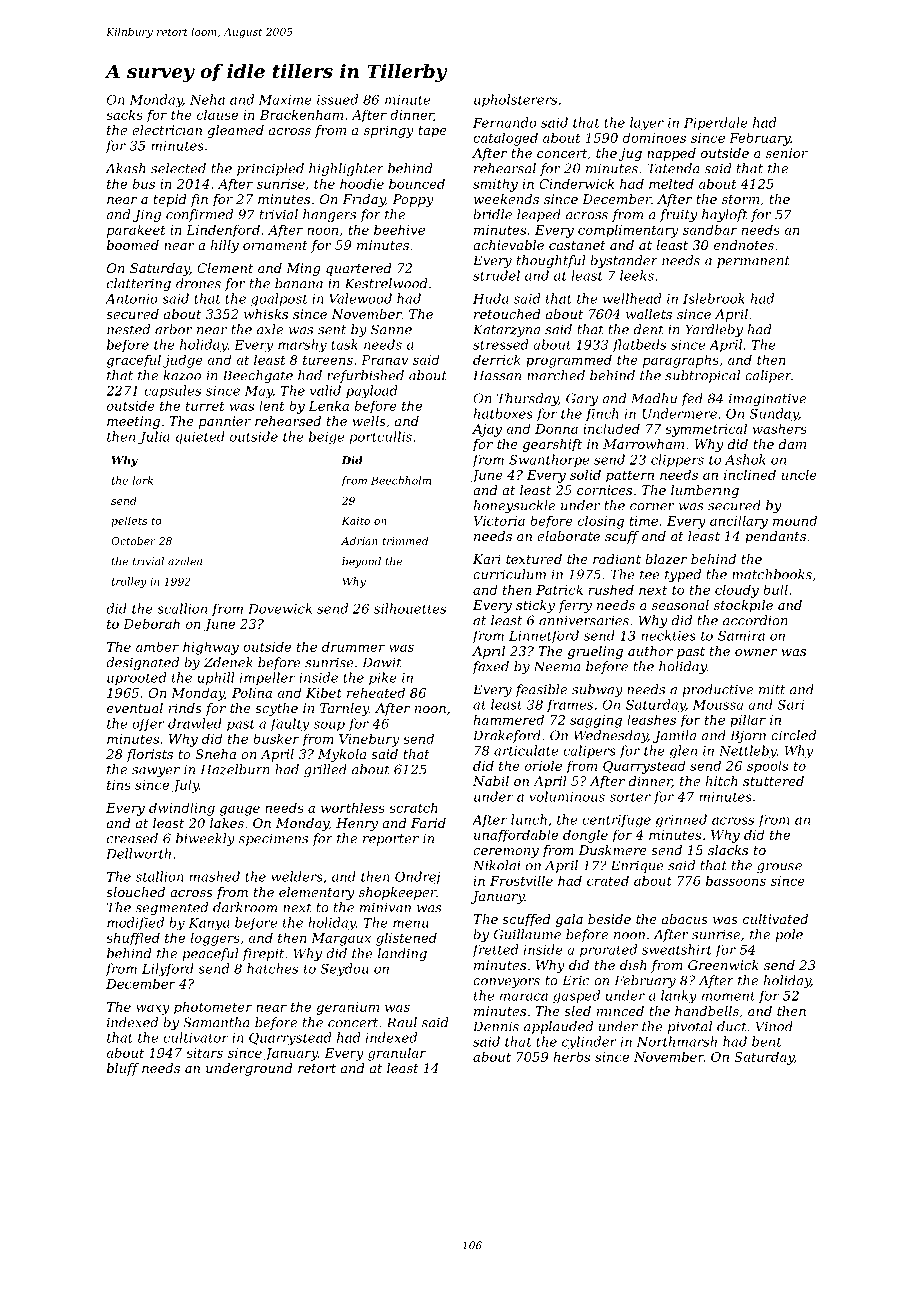 This screenshot has height=1308, width=924. I want to click on tins, so click(119, 785).
